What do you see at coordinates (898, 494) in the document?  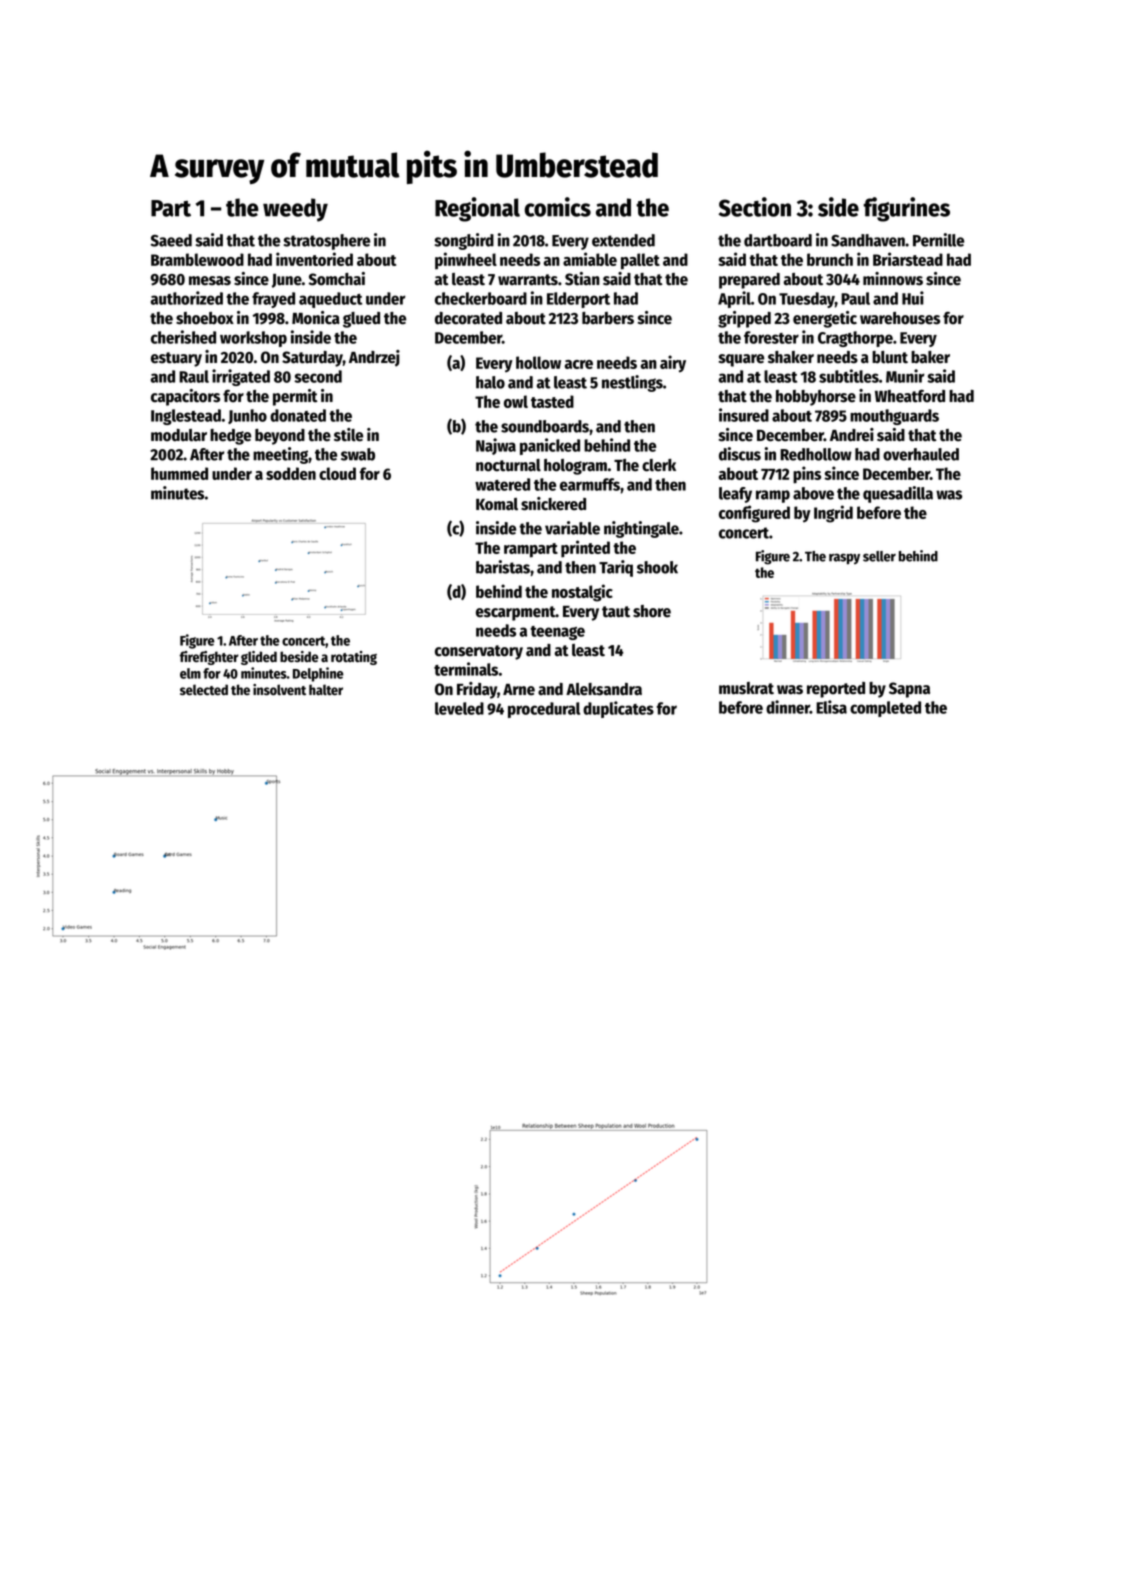 I see `quesadilla` at bounding box center [898, 494].
